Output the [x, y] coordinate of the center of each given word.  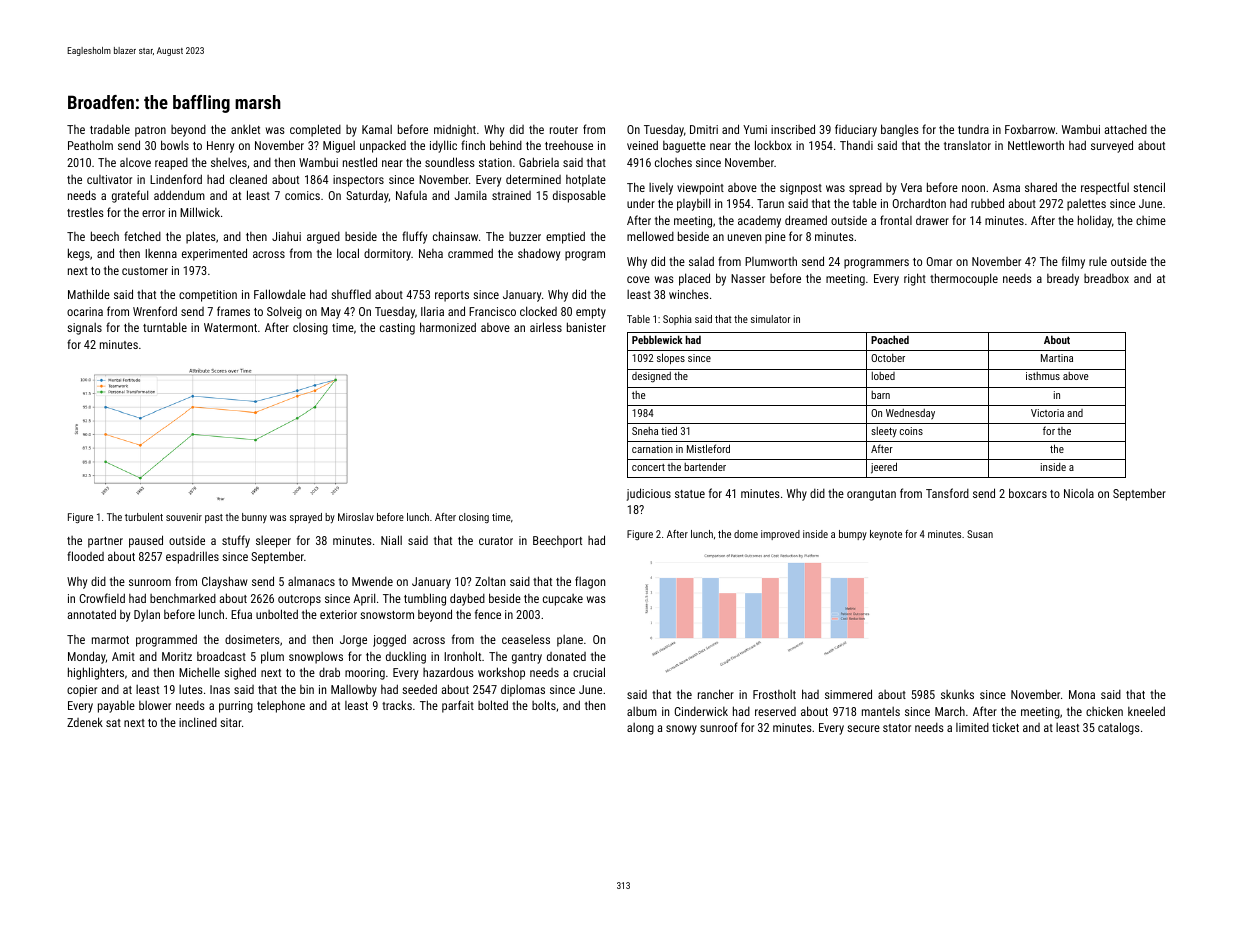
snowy [681, 730]
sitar [231, 722]
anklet [245, 129]
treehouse [569, 145]
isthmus [1043, 376]
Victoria [1047, 413]
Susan [980, 534]
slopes [671, 358]
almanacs [311, 581]
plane [570, 641]
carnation [652, 449]
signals [84, 329]
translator [967, 145]
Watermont [230, 327]
